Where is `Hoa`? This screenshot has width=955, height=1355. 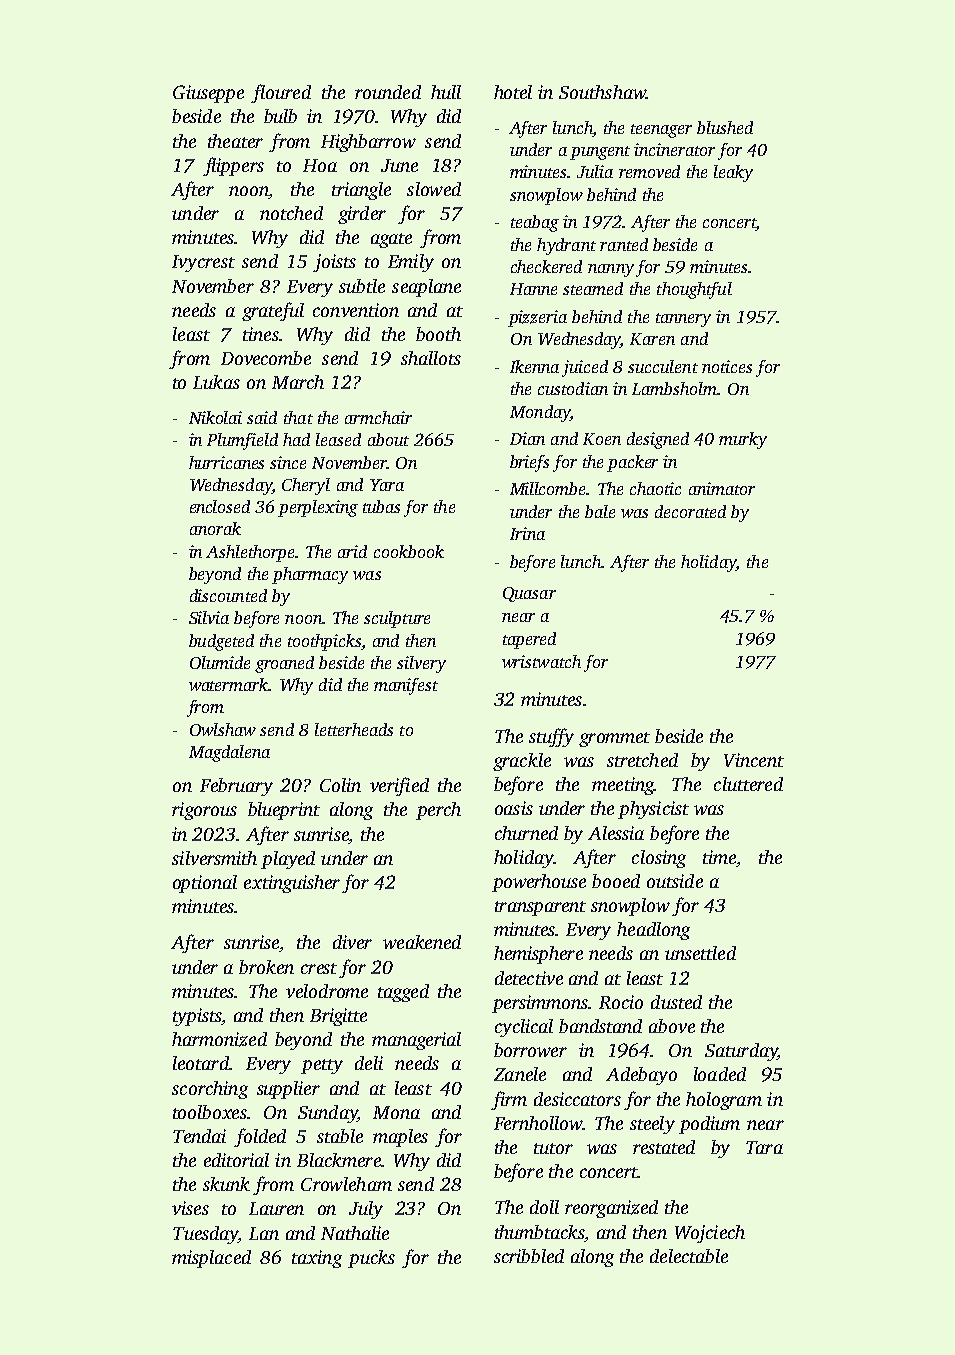 Hoa is located at coordinates (320, 165).
